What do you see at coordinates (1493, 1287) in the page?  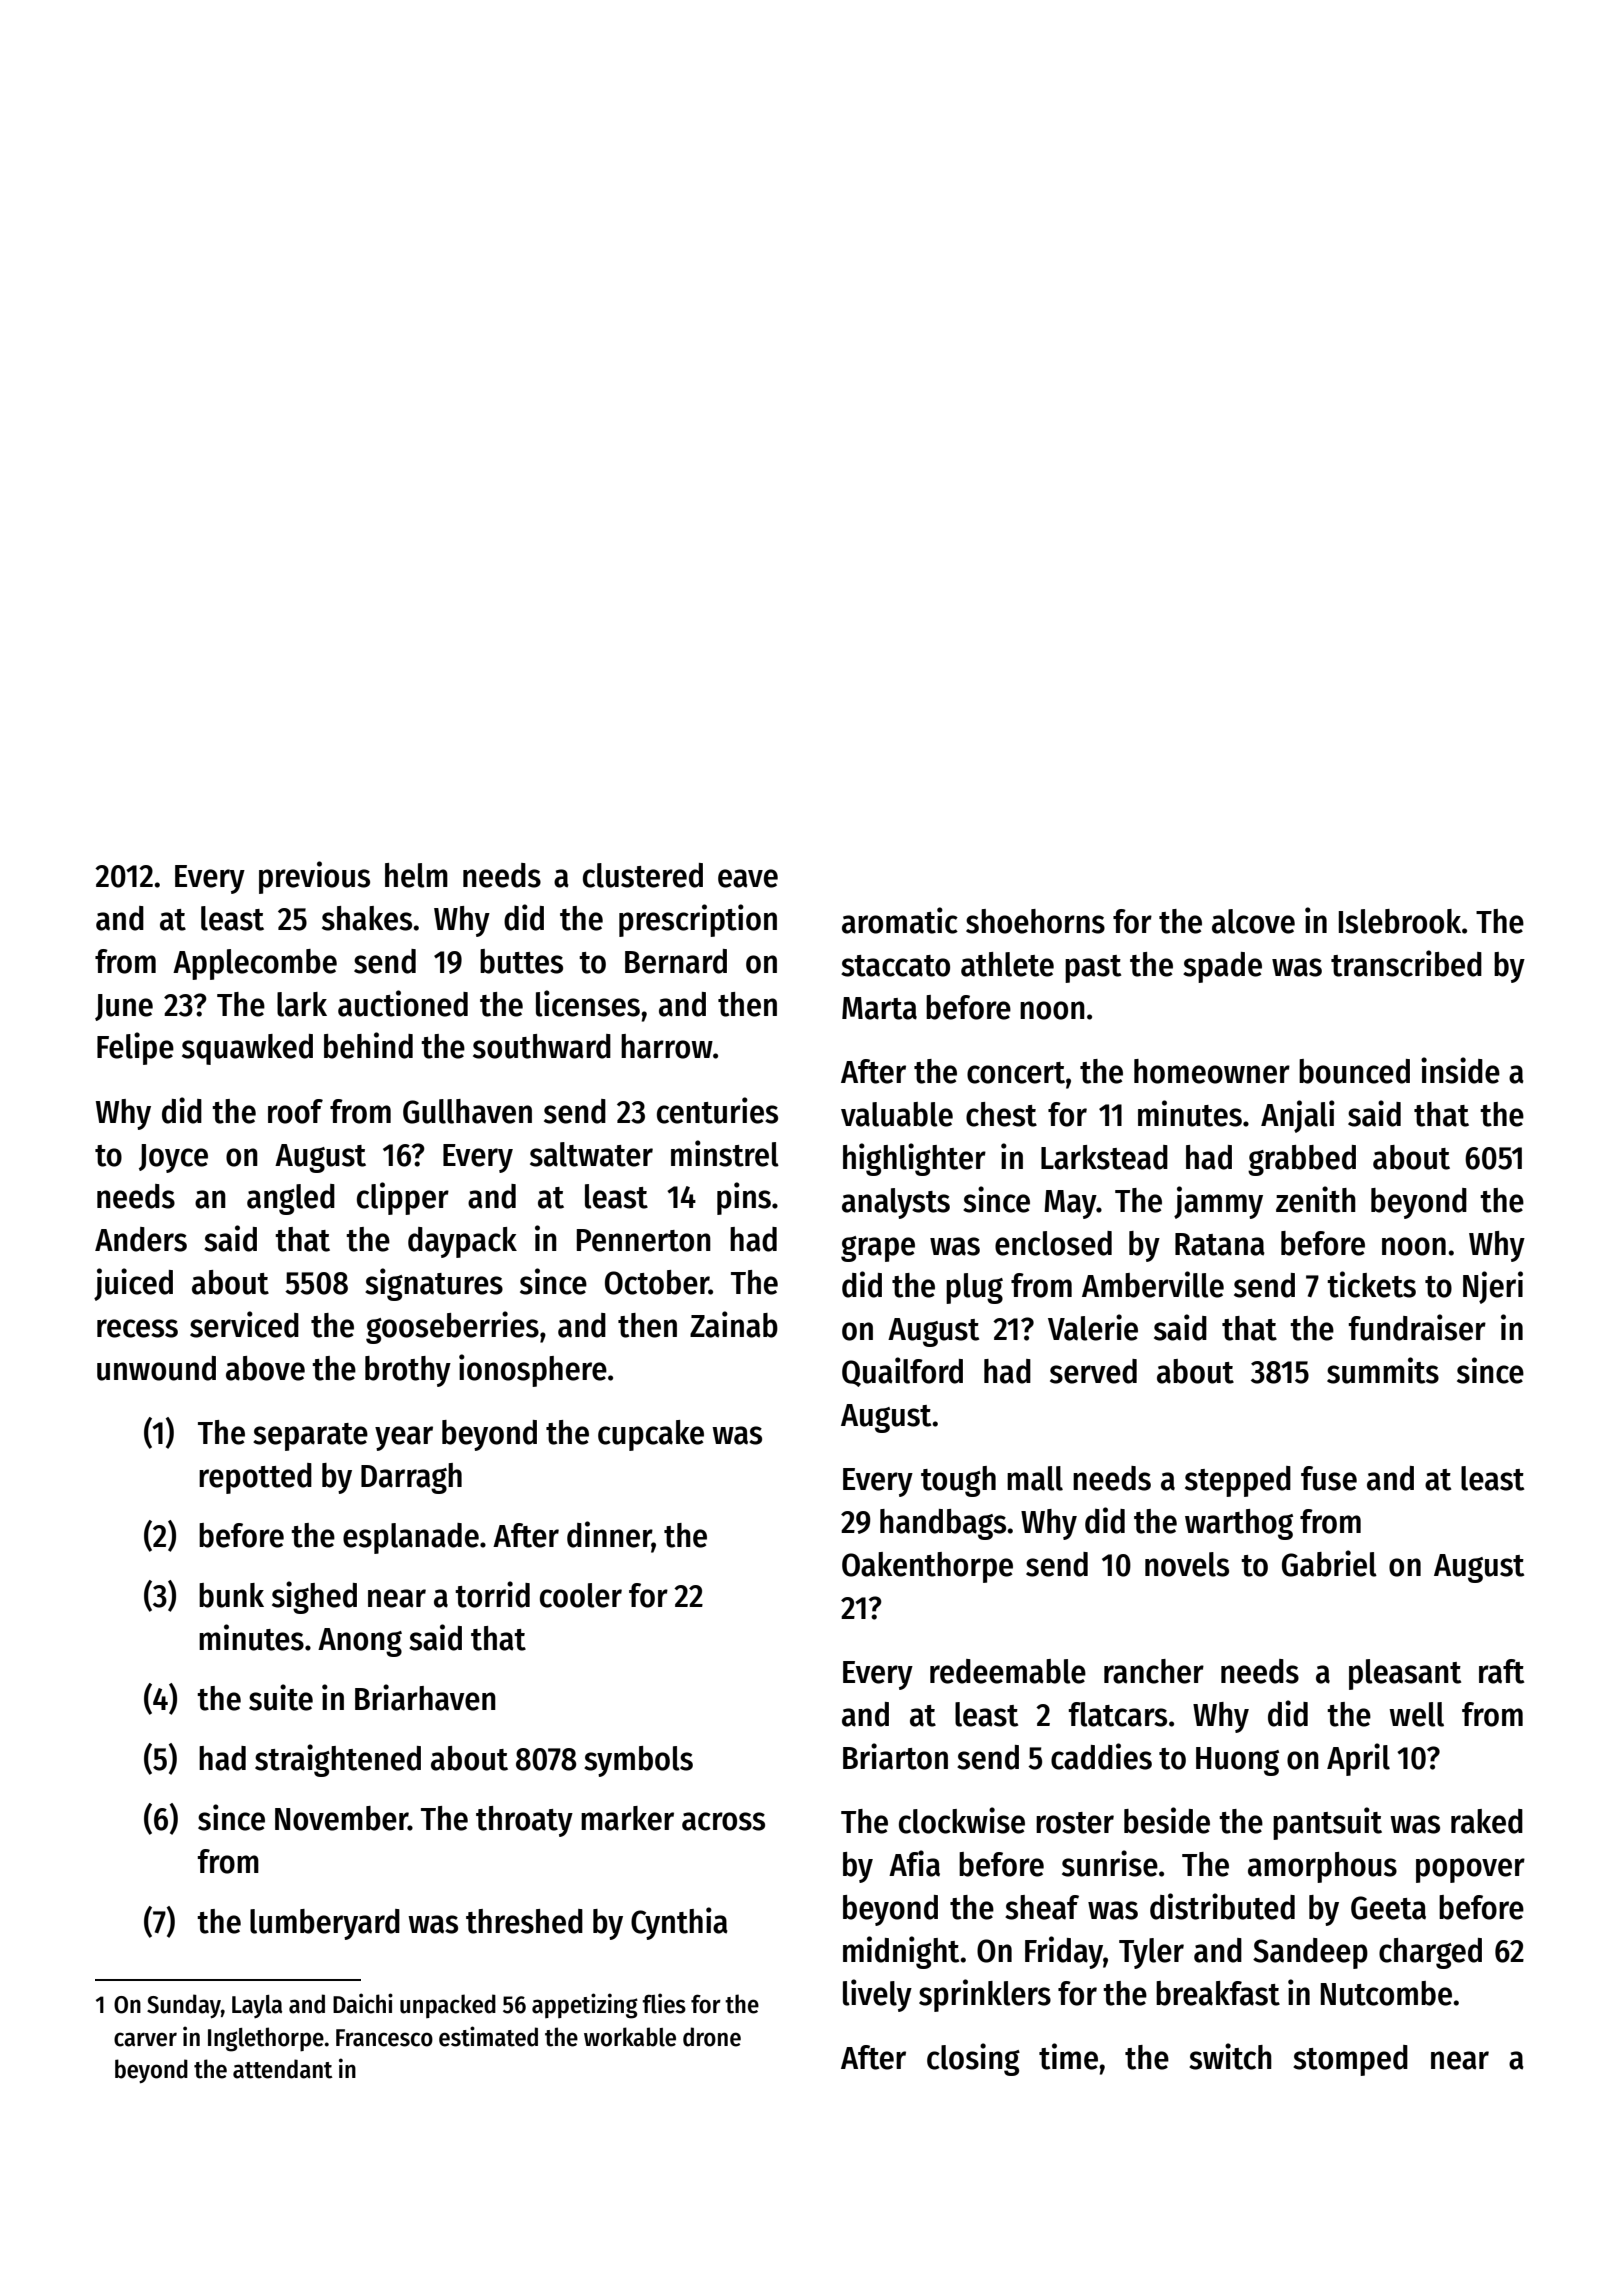 I see `Njeri` at bounding box center [1493, 1287].
